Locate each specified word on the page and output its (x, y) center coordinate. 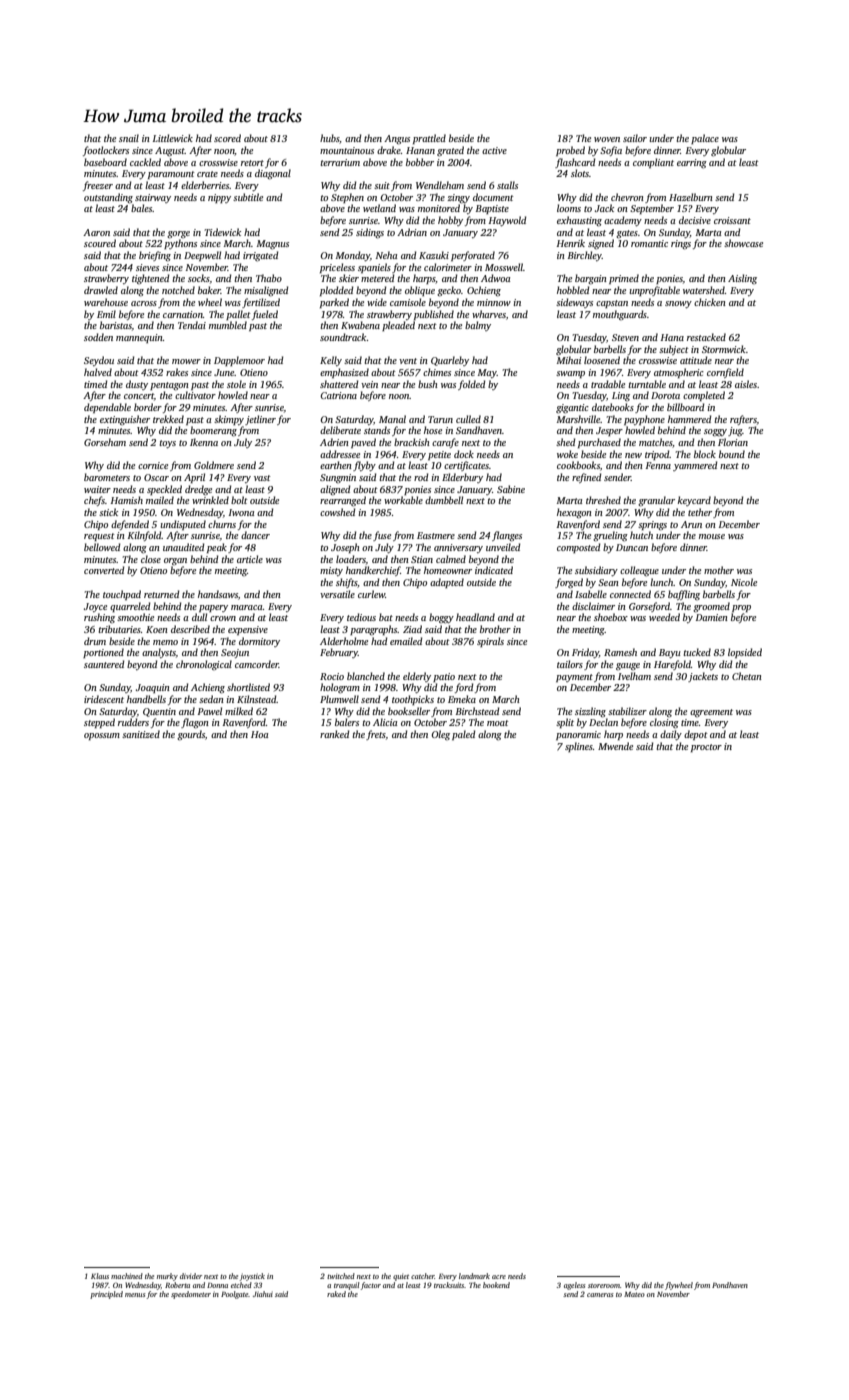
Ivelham (634, 676)
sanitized (141, 734)
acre (499, 1277)
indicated (494, 570)
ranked (334, 734)
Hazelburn (691, 197)
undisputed (183, 525)
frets (376, 735)
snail (129, 138)
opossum (102, 736)
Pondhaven (730, 1285)
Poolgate (235, 1295)
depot (696, 735)
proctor (706, 748)
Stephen (347, 198)
